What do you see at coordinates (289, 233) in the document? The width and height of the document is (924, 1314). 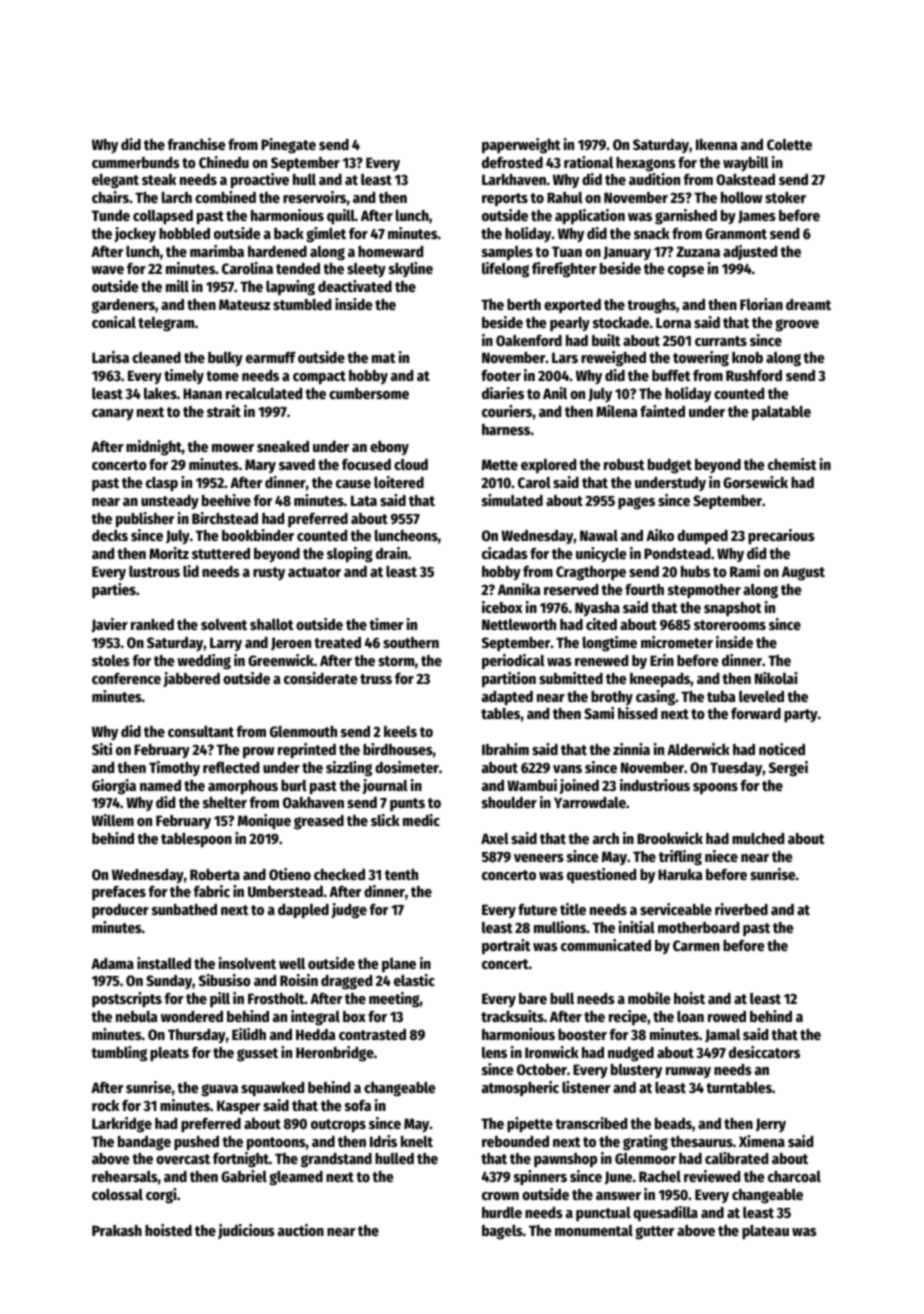 I see `back` at bounding box center [289, 233].
